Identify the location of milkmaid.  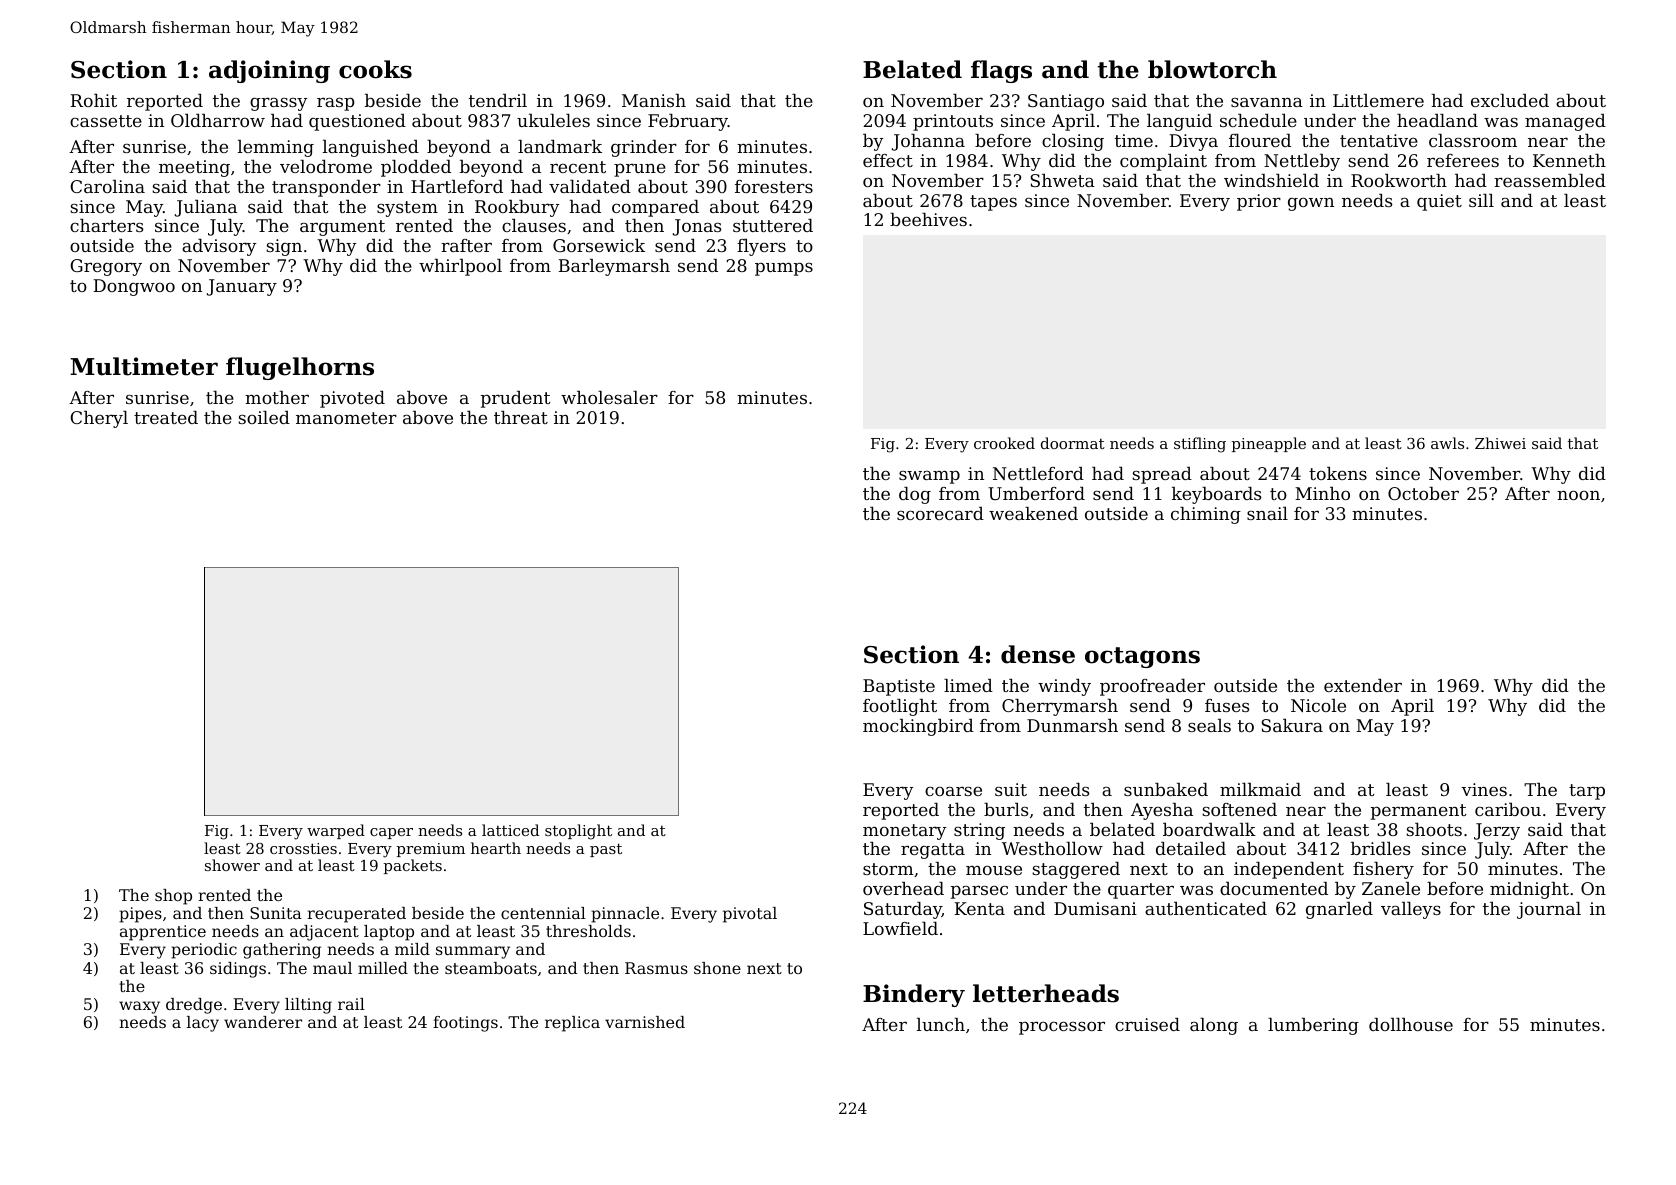
(1260, 789).
